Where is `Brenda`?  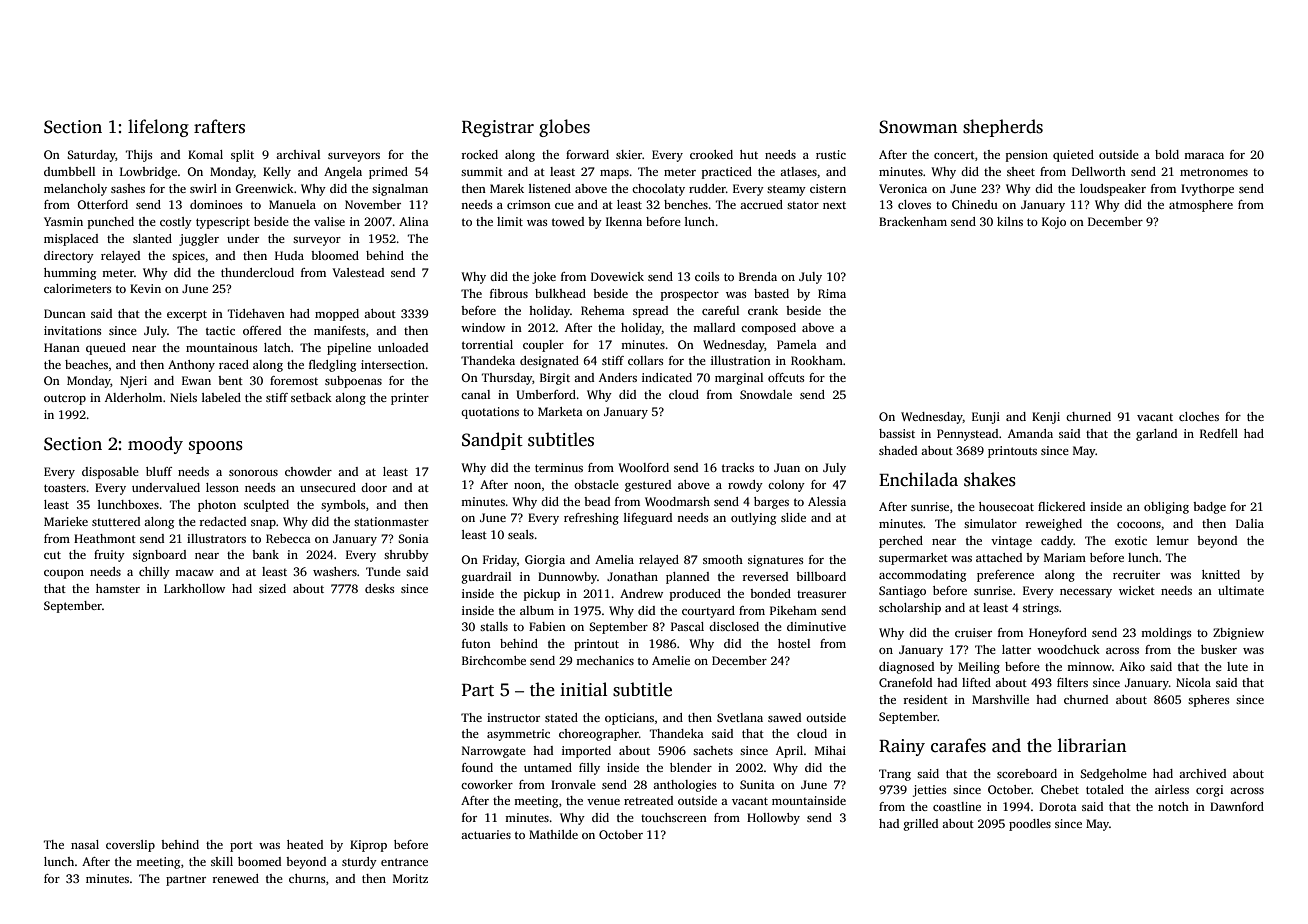 Brenda is located at coordinates (758, 276).
